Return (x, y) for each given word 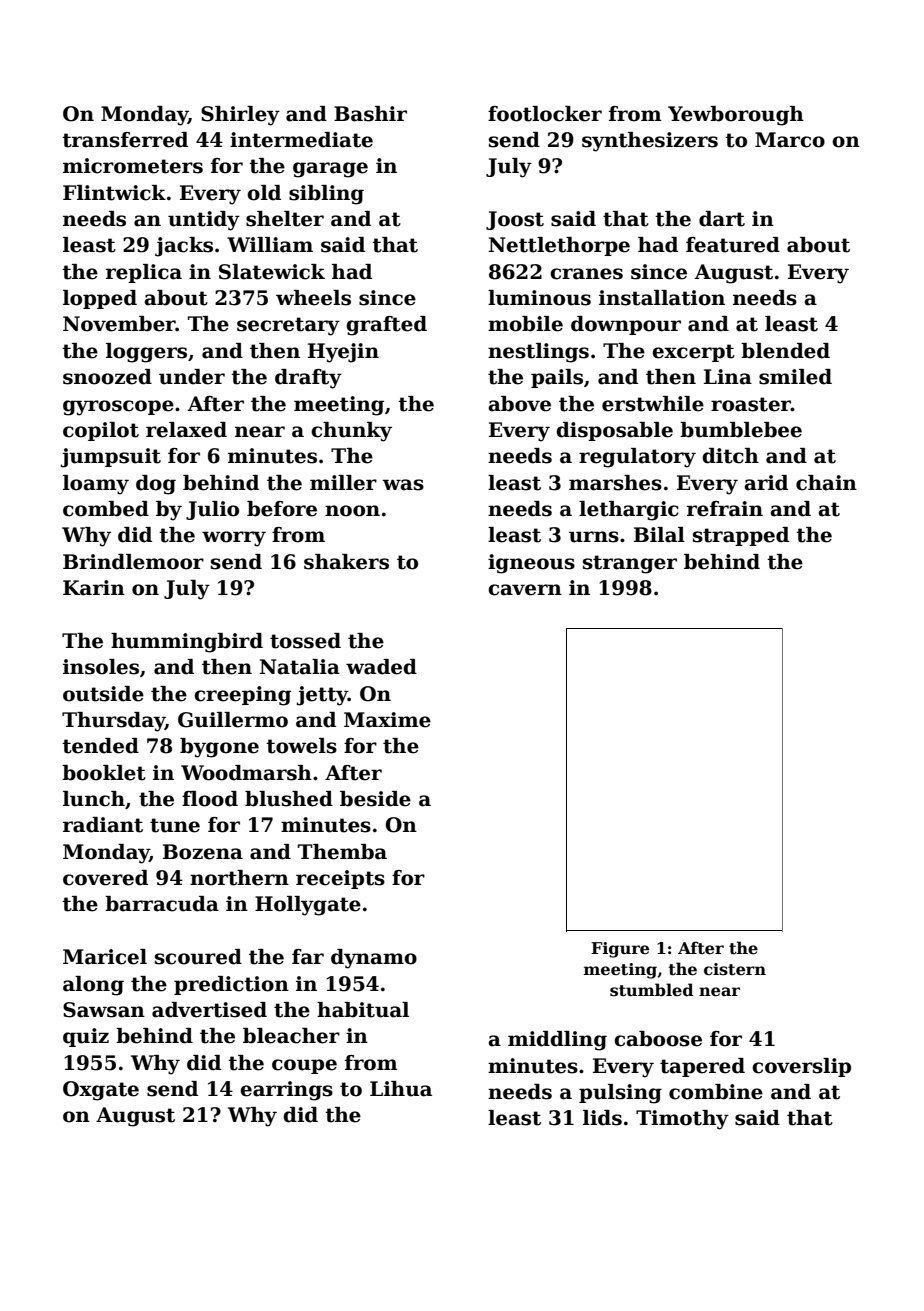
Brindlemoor (133, 562)
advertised (209, 1010)
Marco (790, 140)
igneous (531, 564)
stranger (630, 564)
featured (733, 245)
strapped (741, 536)
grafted (386, 326)
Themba (342, 852)
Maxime (387, 720)
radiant (103, 825)
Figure (620, 950)
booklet (104, 773)
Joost (515, 220)
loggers (146, 353)
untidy (204, 221)
